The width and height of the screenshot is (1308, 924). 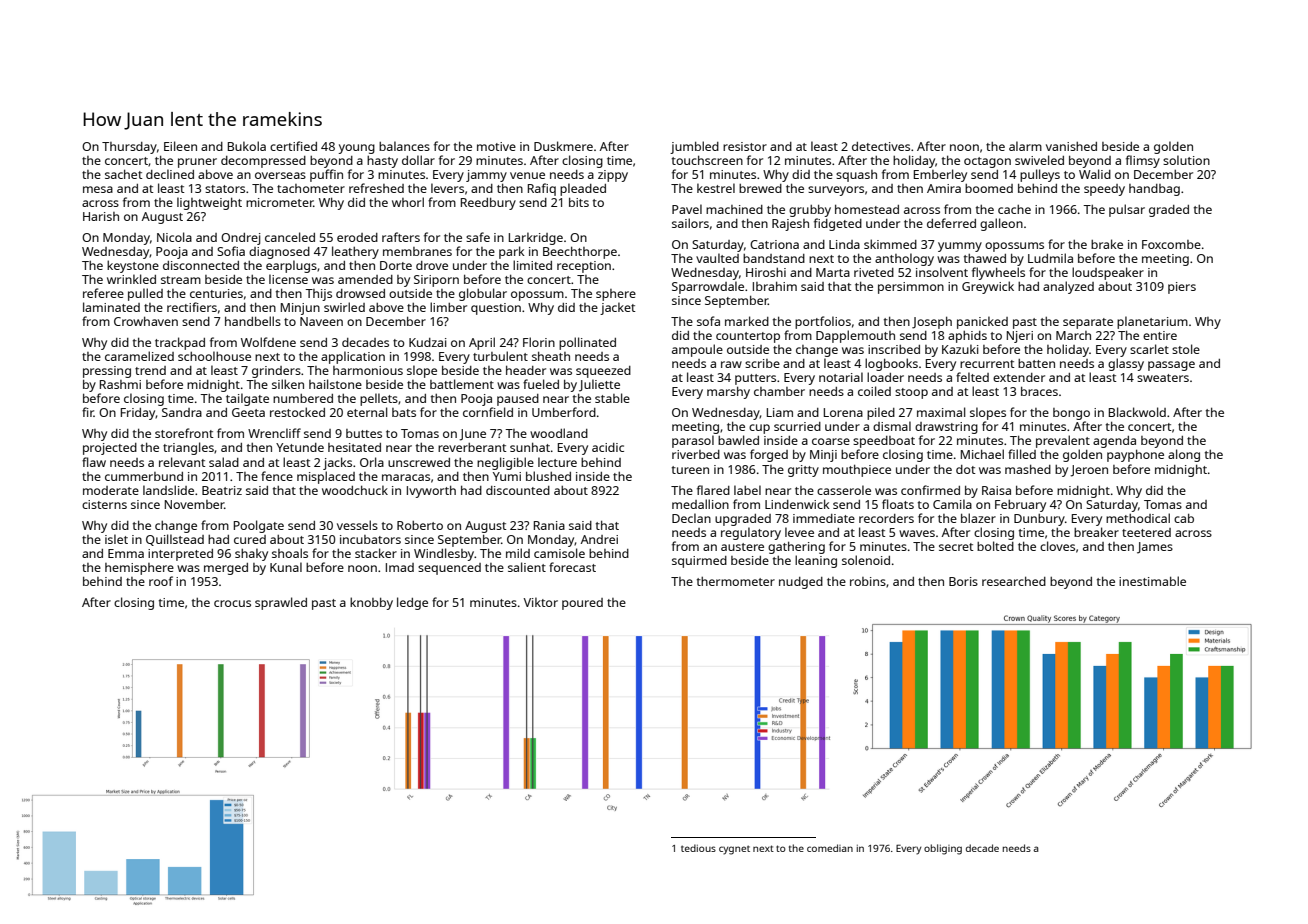 What do you see at coordinates (830, 848) in the screenshot?
I see `comedian` at bounding box center [830, 848].
